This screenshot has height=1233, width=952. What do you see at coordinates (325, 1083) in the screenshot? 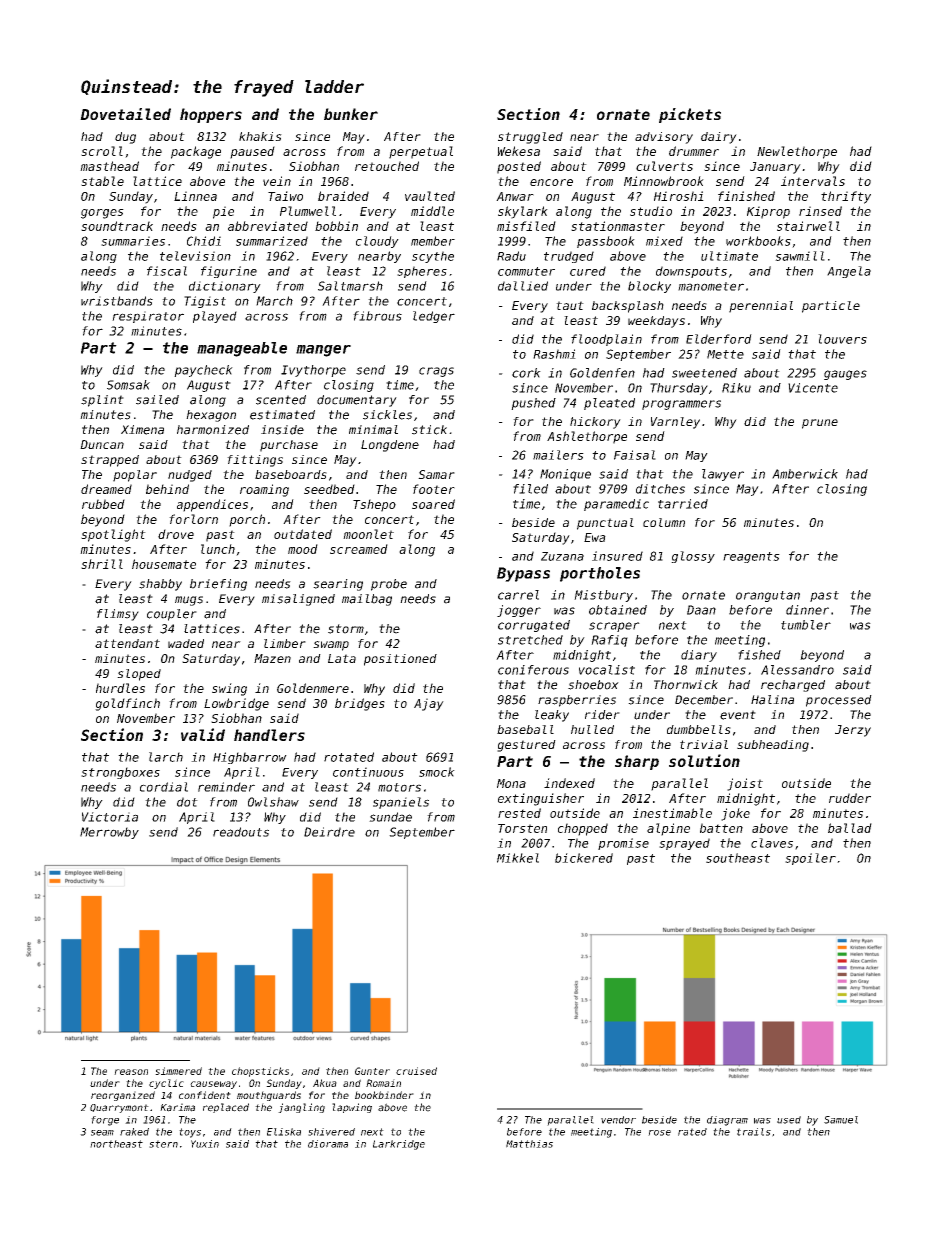
I see `Akua` at bounding box center [325, 1083].
